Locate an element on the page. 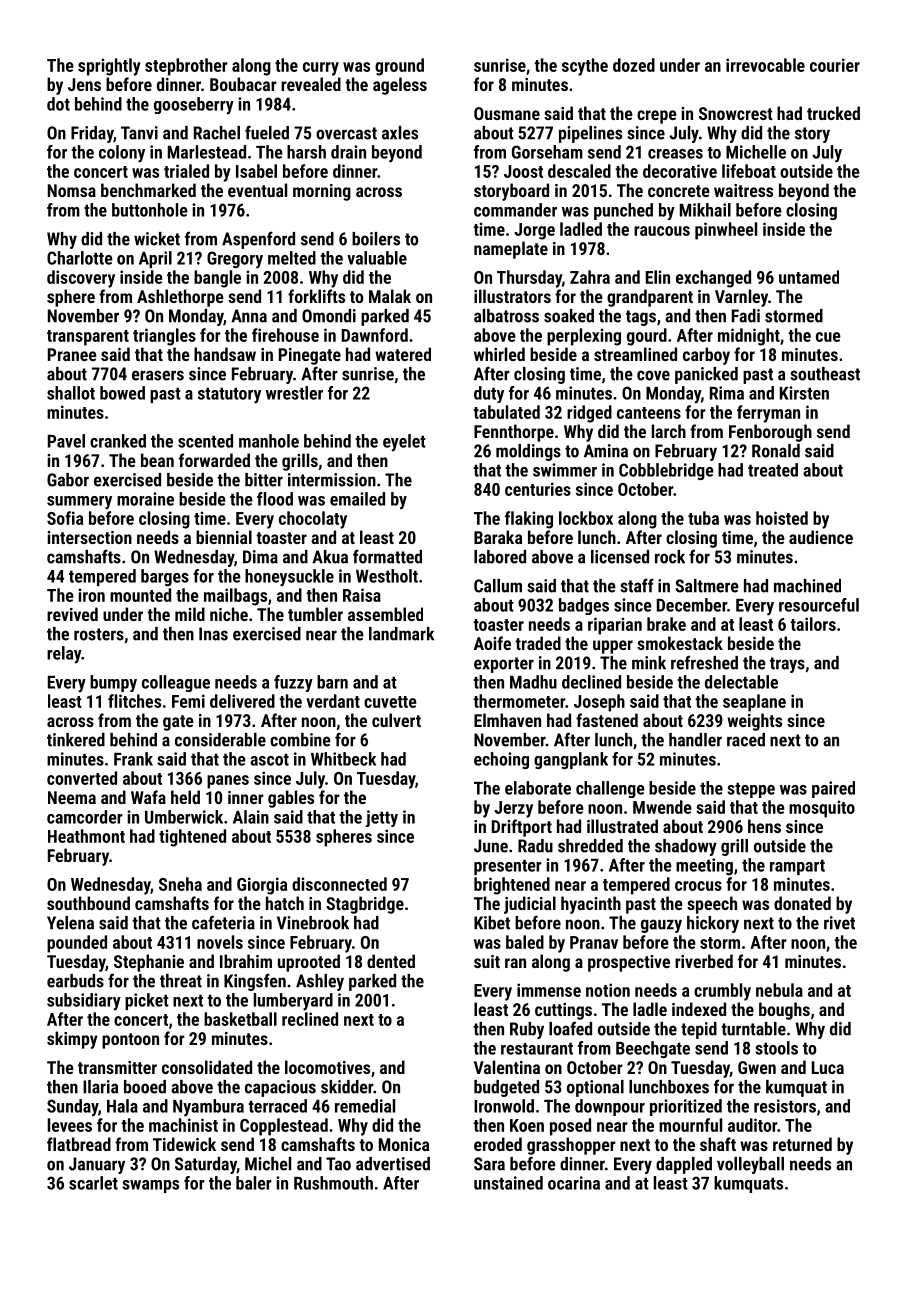 The image size is (908, 1316). basketball is located at coordinates (240, 1019).
